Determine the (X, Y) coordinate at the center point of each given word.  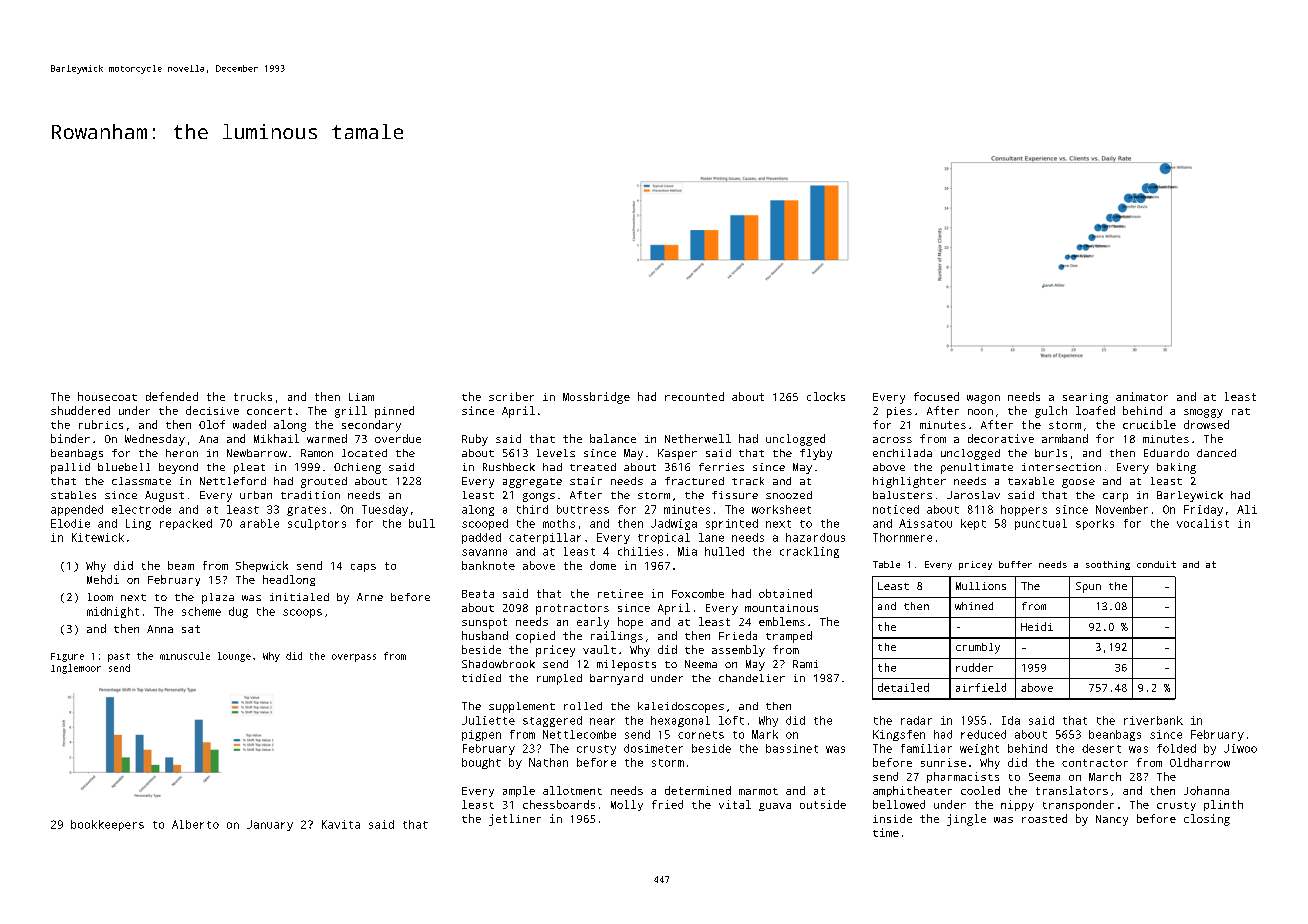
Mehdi (103, 579)
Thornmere (902, 537)
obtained (785, 593)
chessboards (559, 804)
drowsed (1206, 424)
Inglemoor (76, 669)
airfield (981, 687)
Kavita (341, 824)
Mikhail (276, 438)
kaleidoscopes (681, 707)
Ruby (475, 440)
